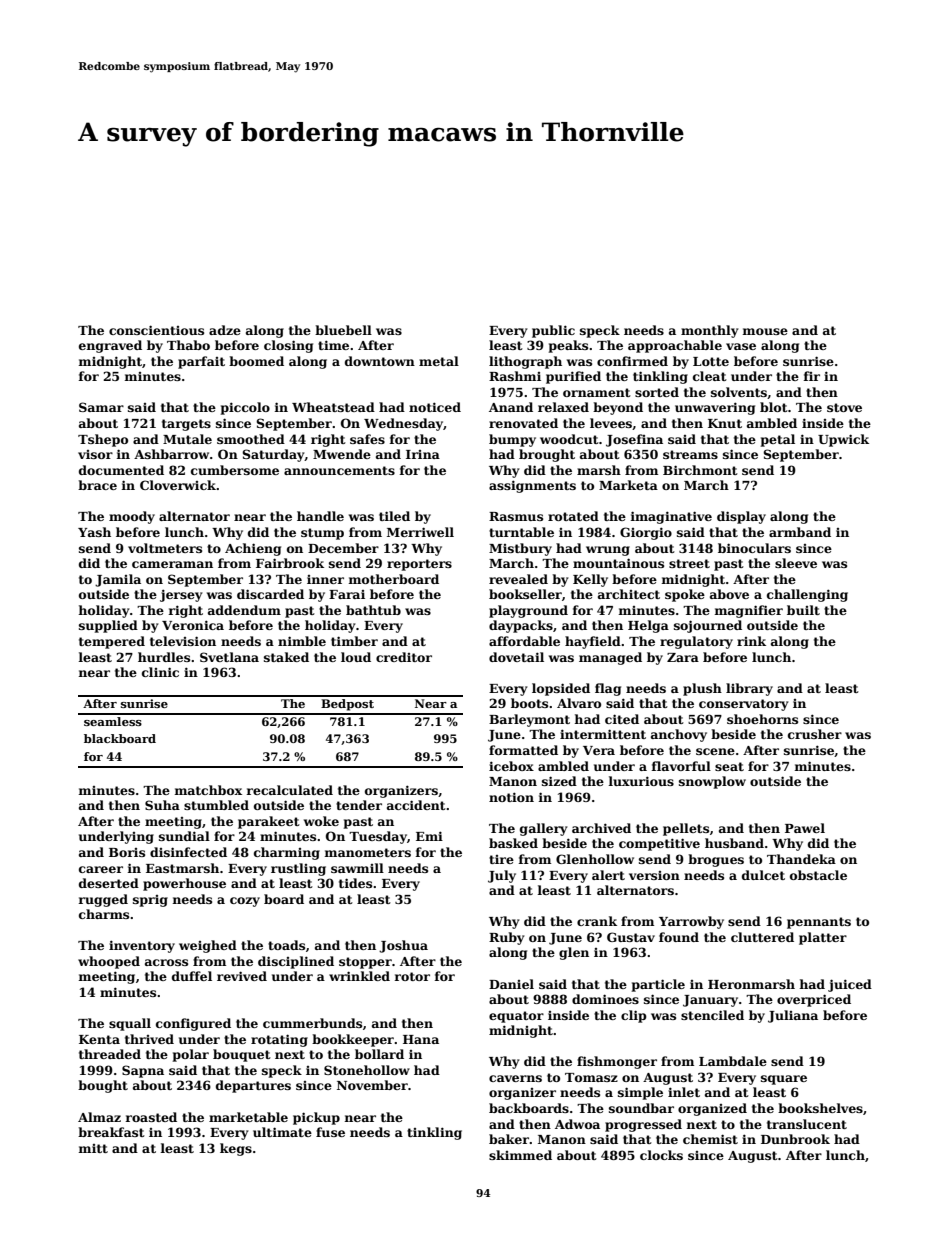 The image size is (952, 1233). Describe the element at coordinates (815, 734) in the page. I see `crusher` at that location.
